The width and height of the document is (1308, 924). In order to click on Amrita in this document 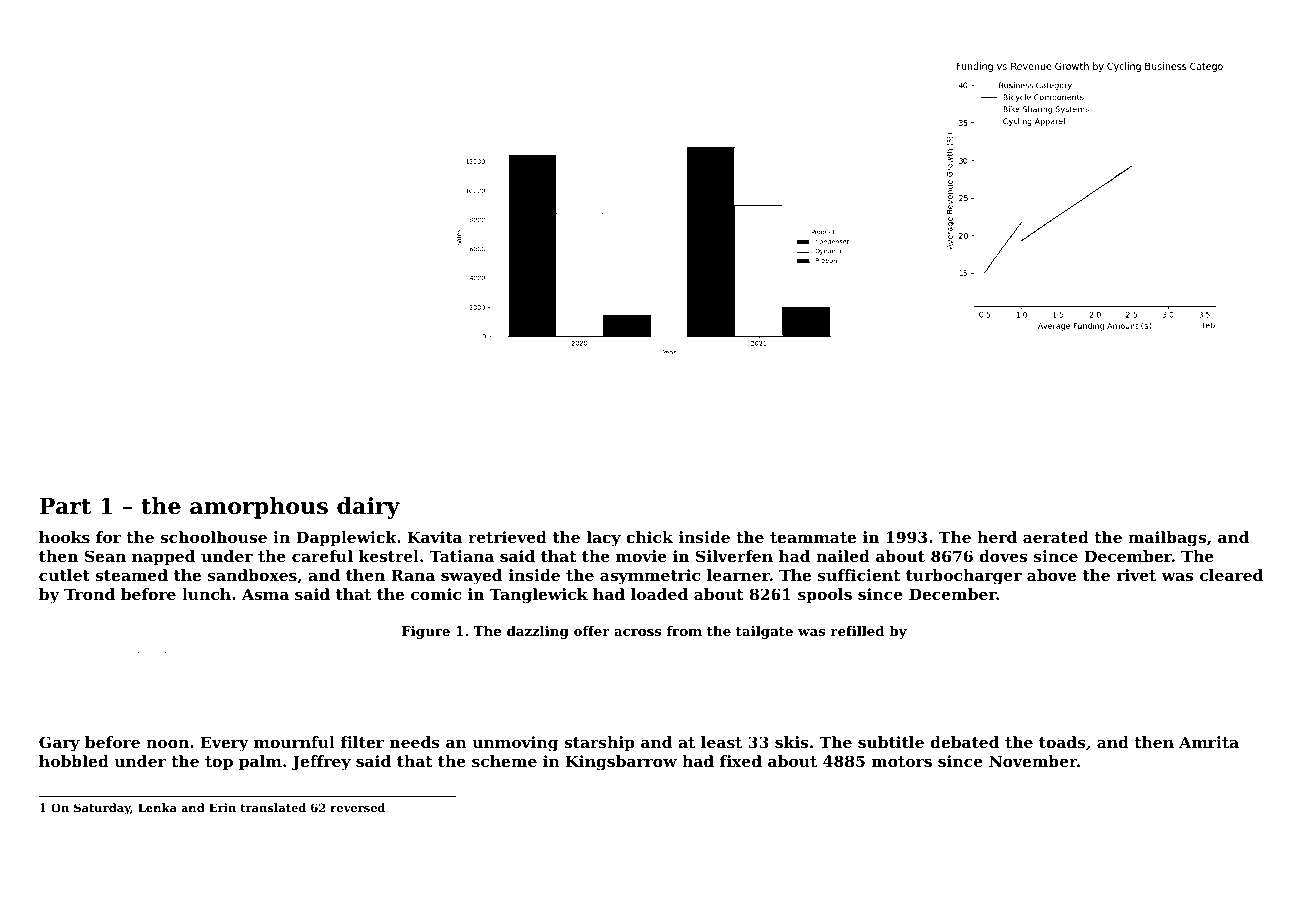, I will do `click(1209, 742)`.
